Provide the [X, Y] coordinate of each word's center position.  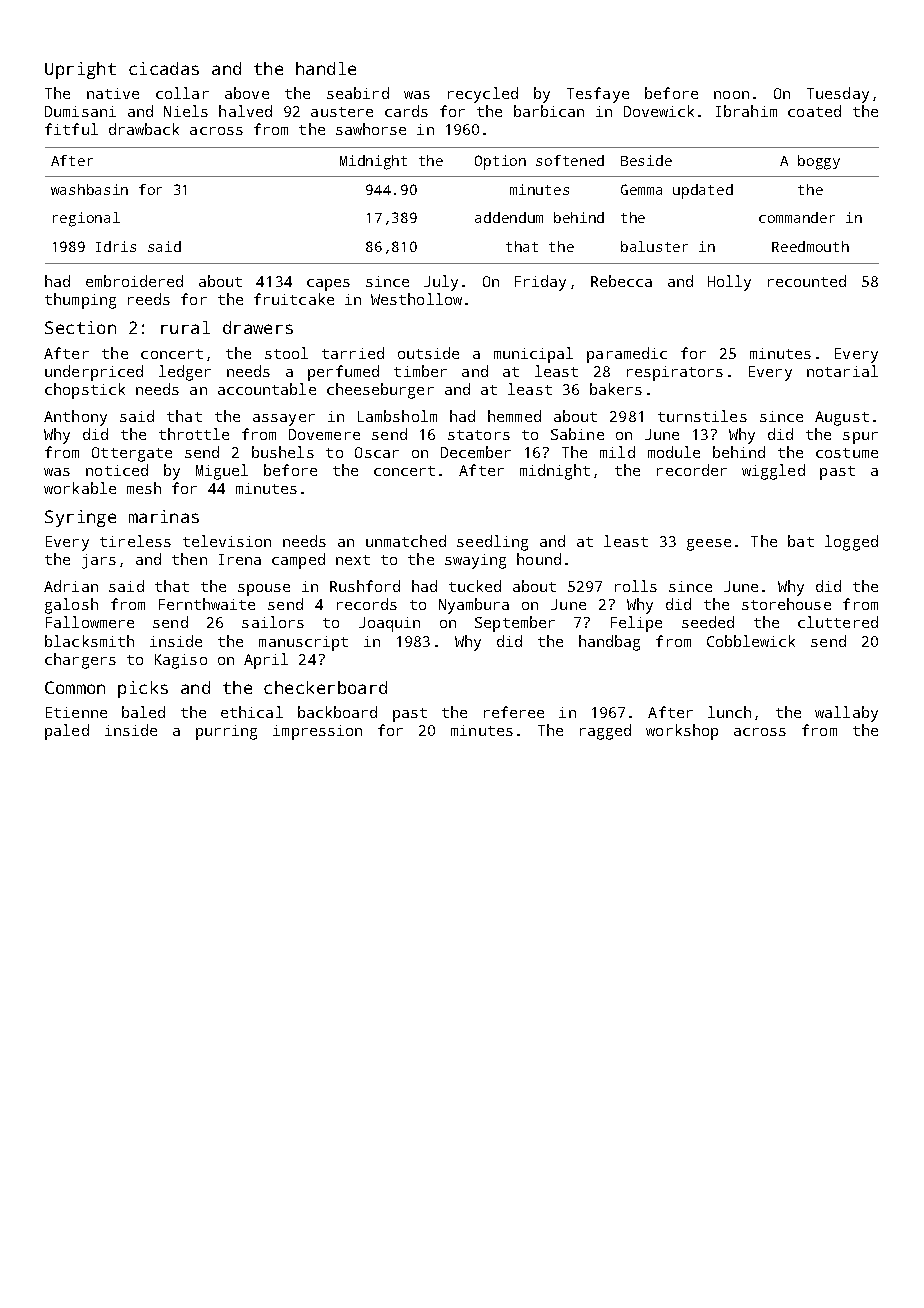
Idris [116, 246]
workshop [682, 732]
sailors [273, 622]
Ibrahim [746, 111]
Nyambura [474, 606]
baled [143, 712]
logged [851, 543]
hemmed [514, 416]
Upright [80, 70]
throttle [194, 434]
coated [814, 111]
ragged [605, 732]
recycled [483, 95]
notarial [842, 371]
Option [500, 162]
